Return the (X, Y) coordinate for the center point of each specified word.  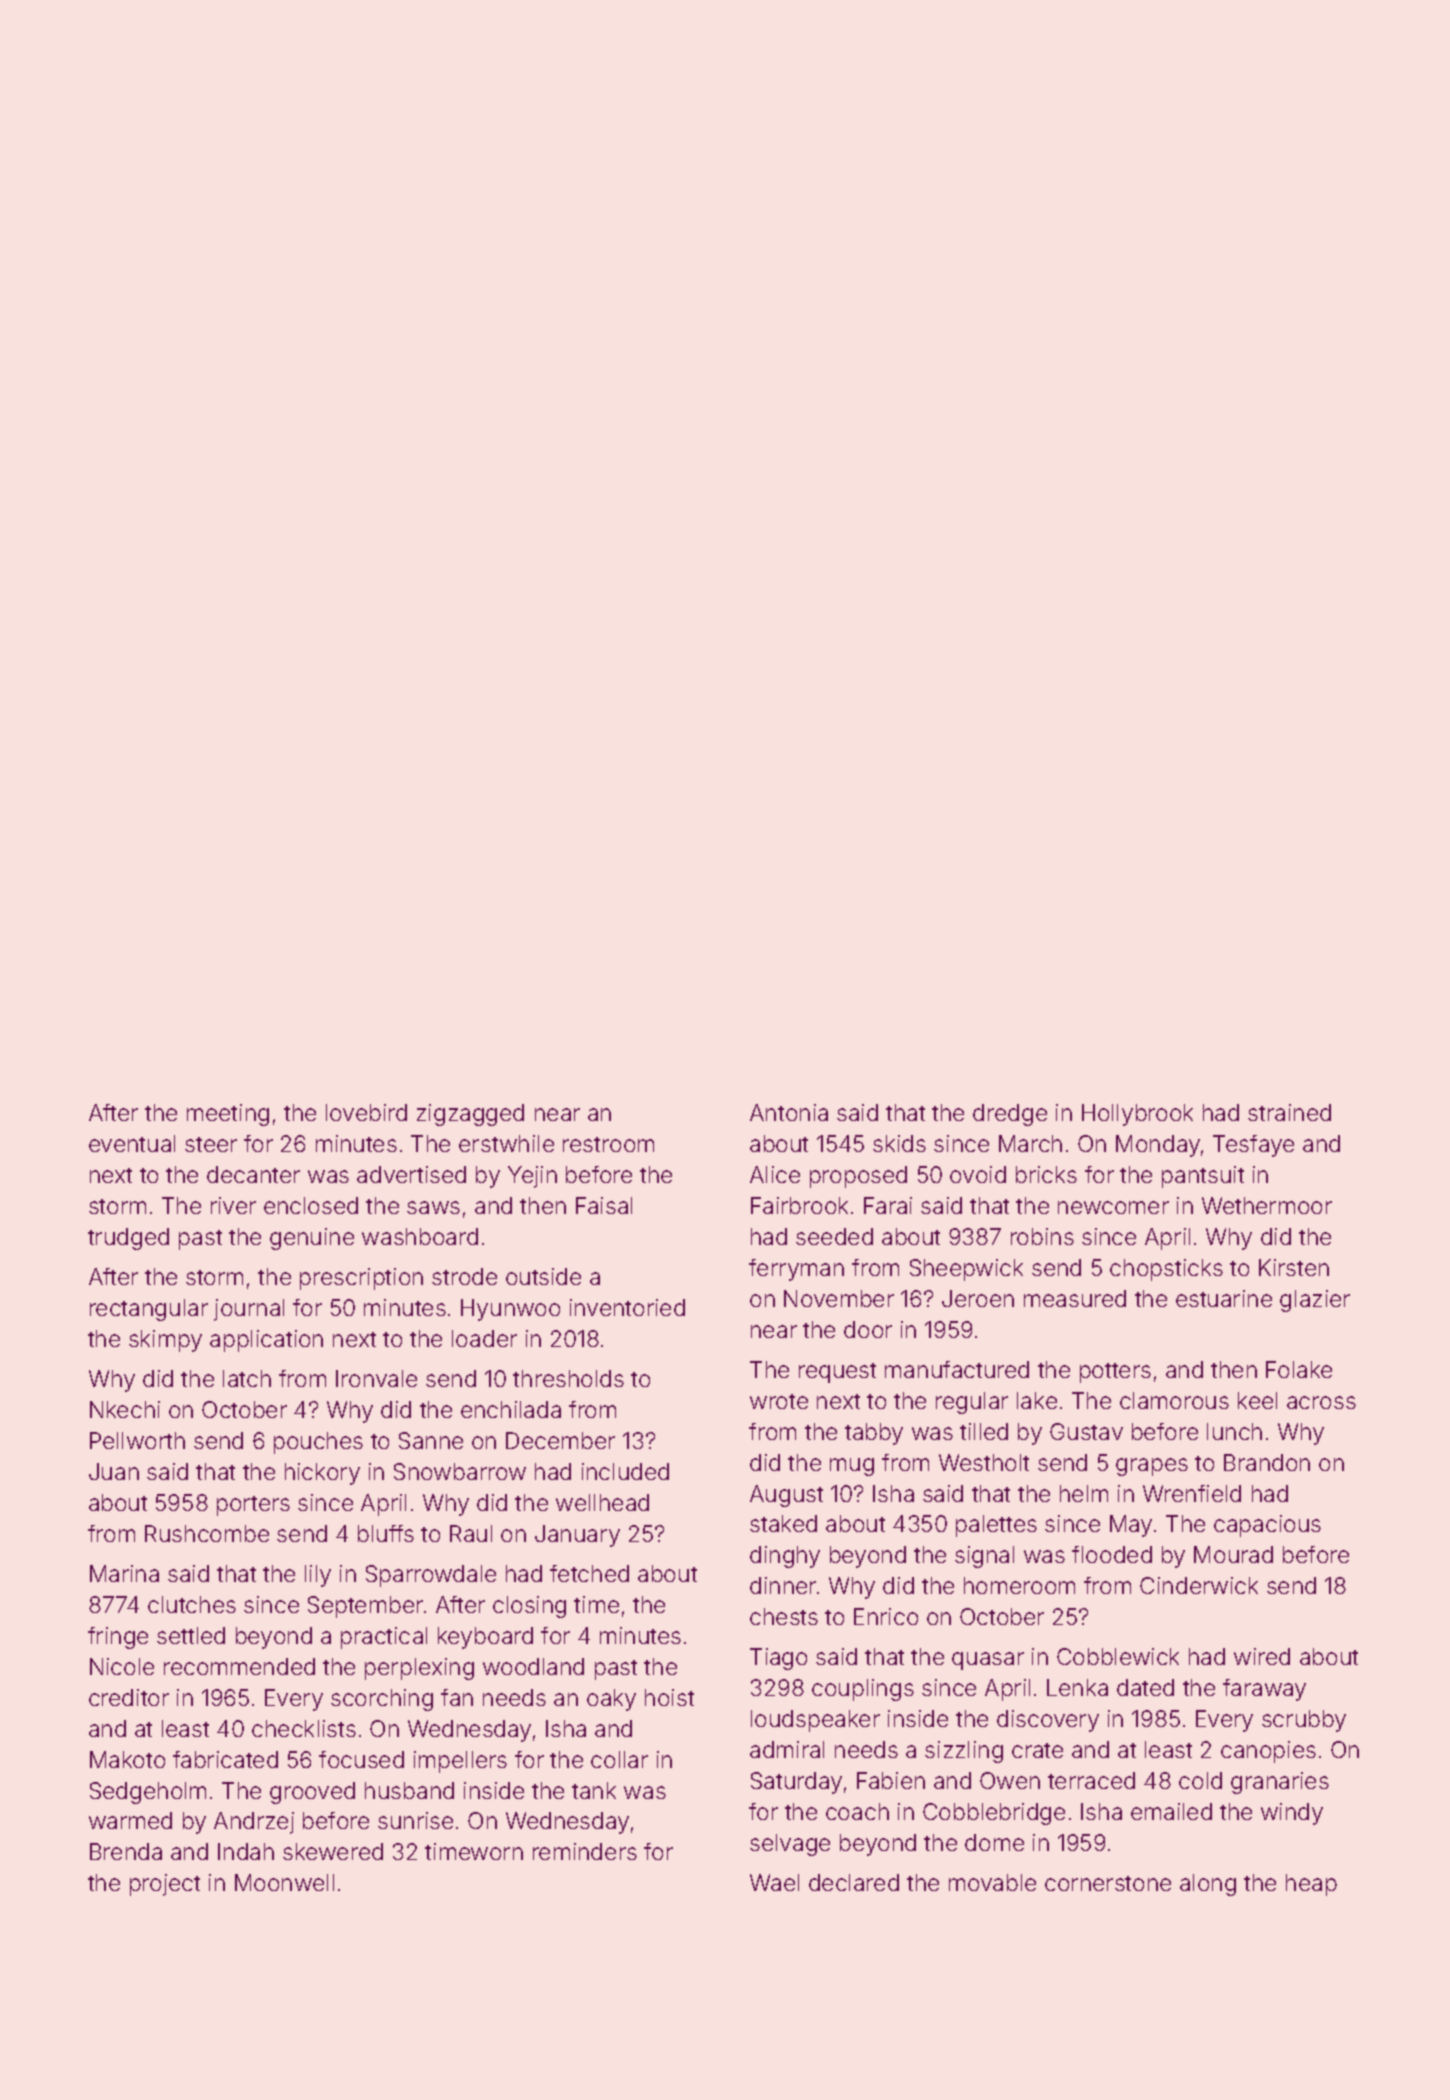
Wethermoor (1267, 1205)
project (165, 1885)
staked (783, 1523)
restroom (608, 1144)
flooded (1112, 1554)
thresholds (568, 1378)
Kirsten (1294, 1267)
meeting (228, 1115)
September (365, 1607)
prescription (361, 1279)
